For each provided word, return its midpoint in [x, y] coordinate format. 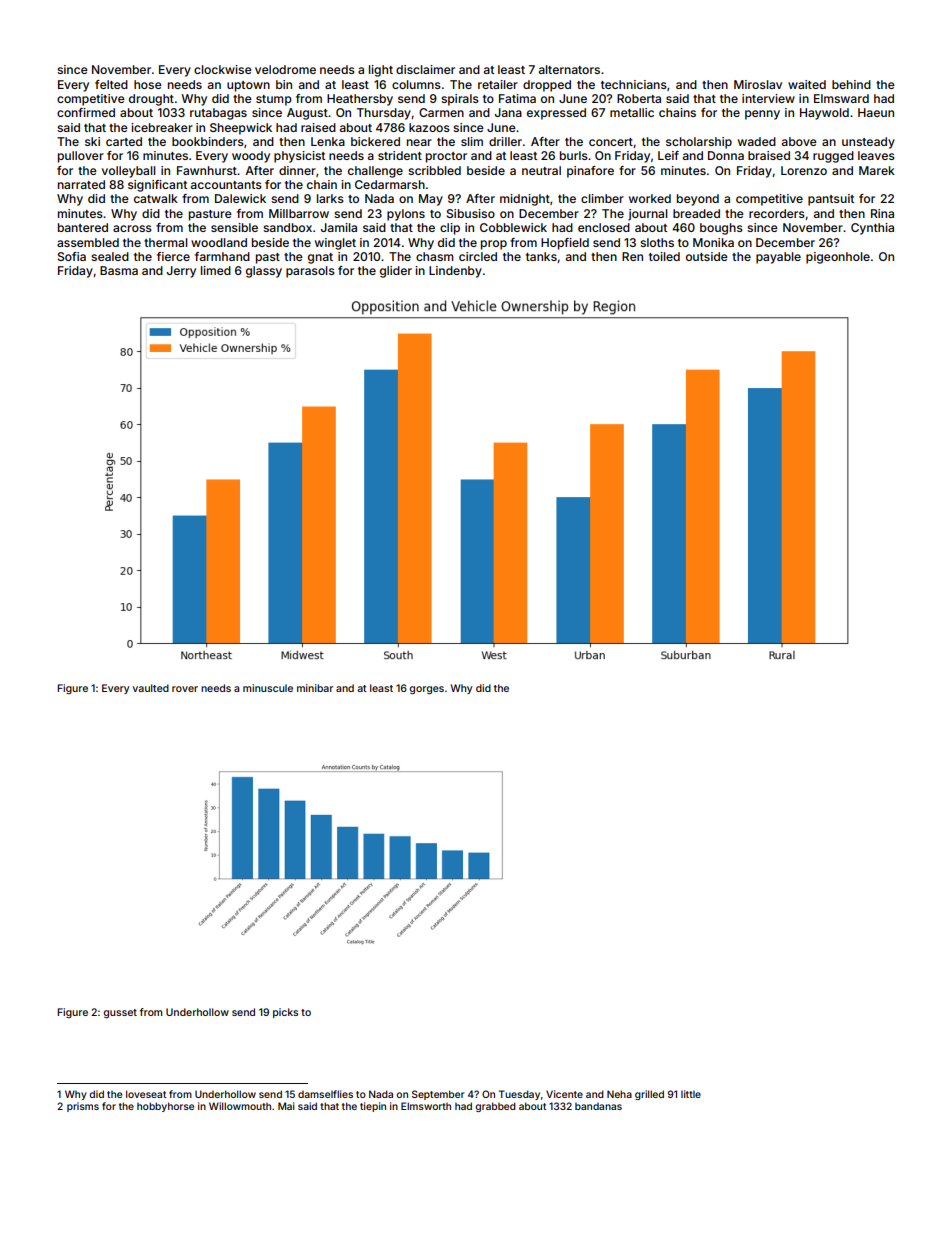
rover [185, 689]
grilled [649, 1095]
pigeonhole [838, 258]
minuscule [268, 688]
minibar [315, 688]
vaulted [151, 688]
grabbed [495, 1107]
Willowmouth [240, 1106]
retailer [498, 84]
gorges [427, 690]
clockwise [223, 69]
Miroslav [758, 84]
